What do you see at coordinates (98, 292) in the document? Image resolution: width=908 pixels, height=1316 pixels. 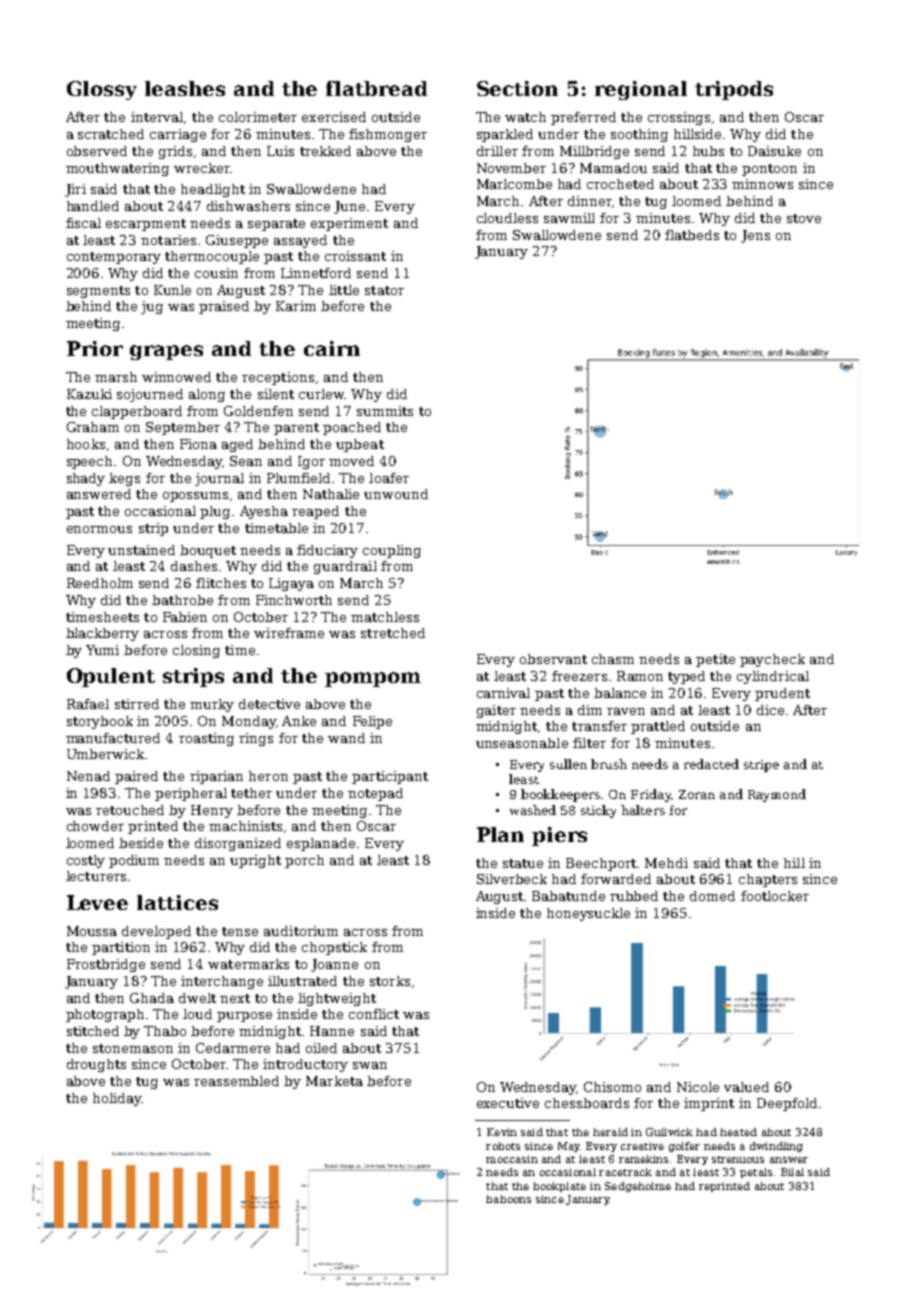 I see `segments` at bounding box center [98, 292].
